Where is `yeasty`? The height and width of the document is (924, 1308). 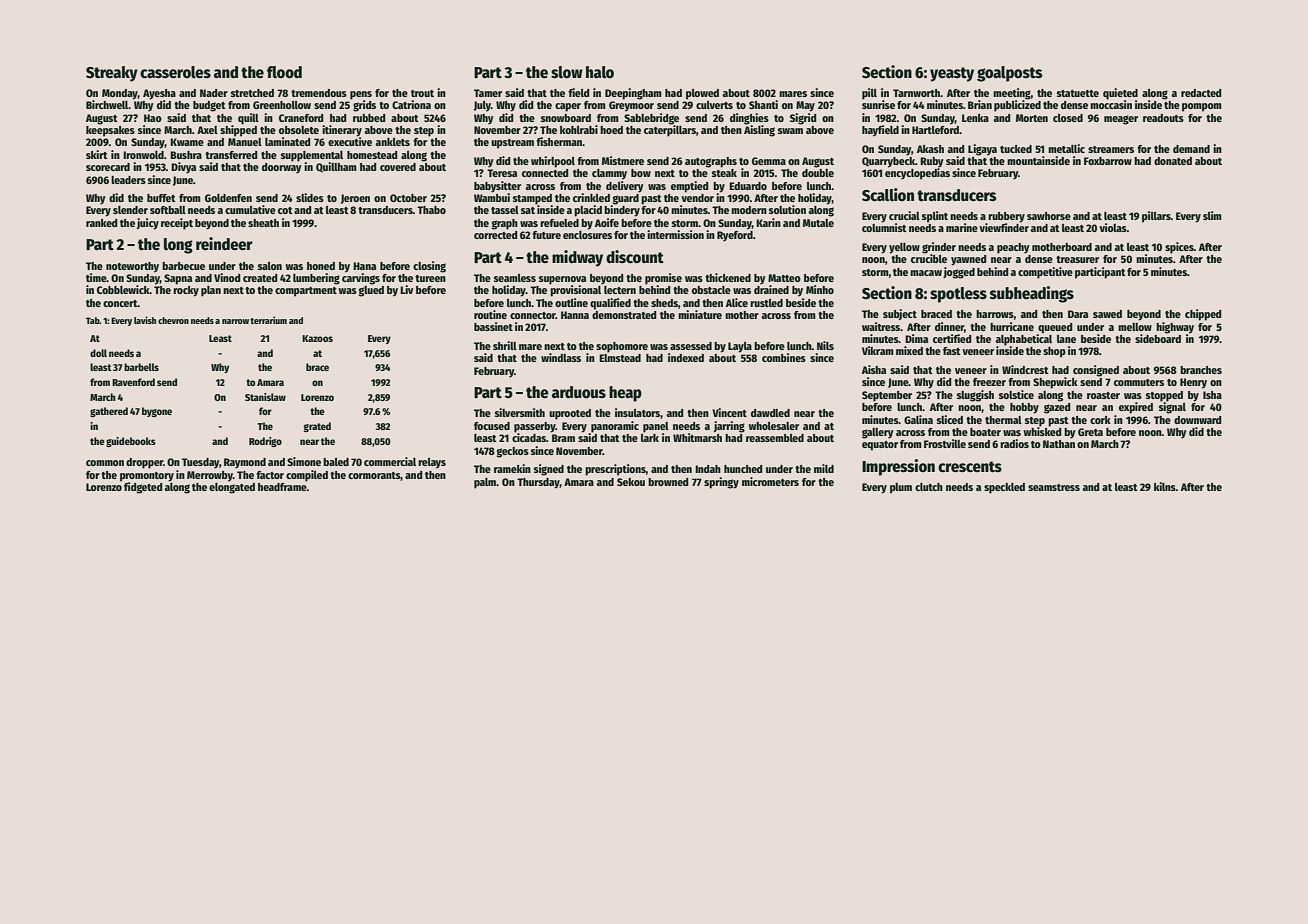 yeasty is located at coordinates (952, 74).
